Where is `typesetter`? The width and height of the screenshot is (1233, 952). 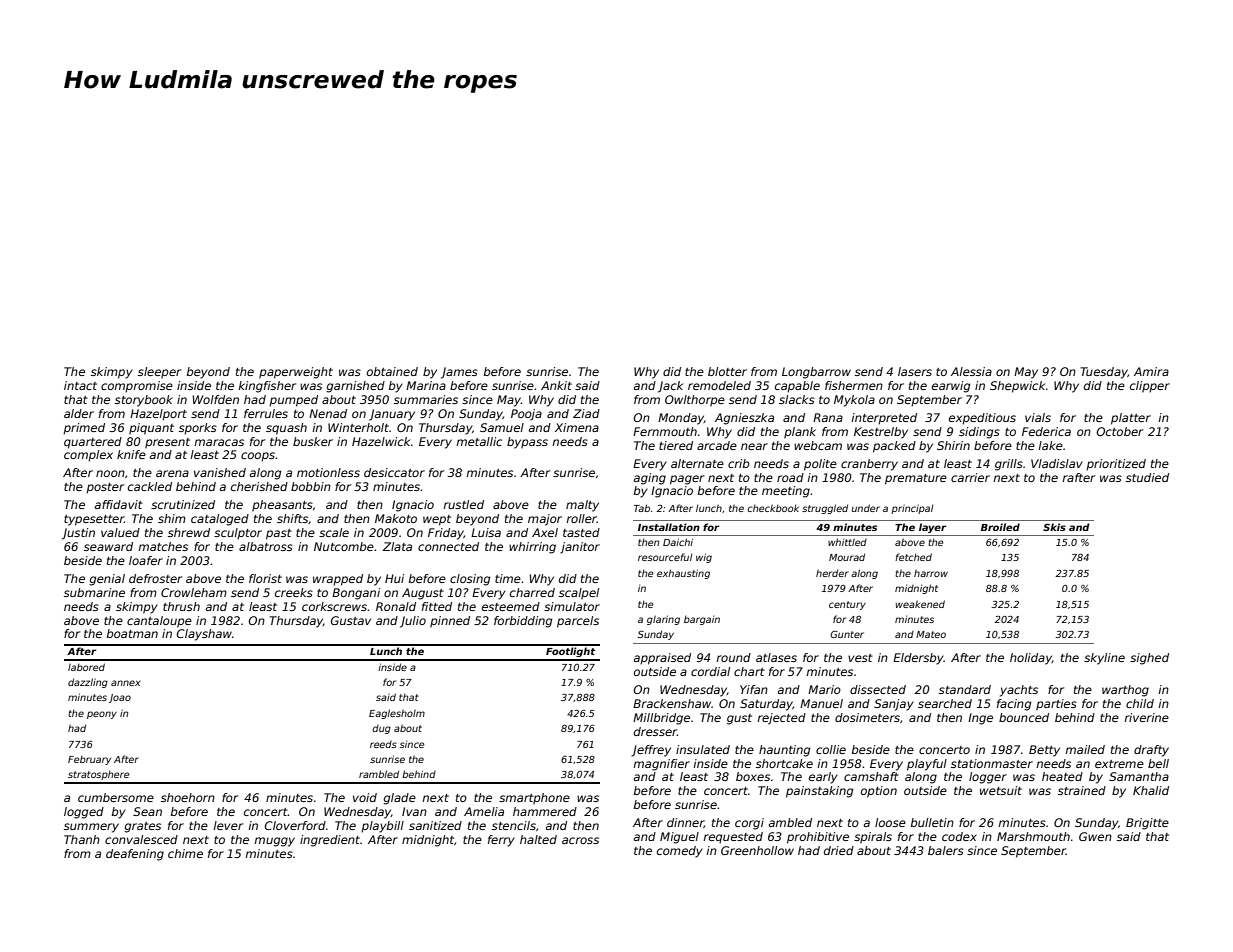 typesetter is located at coordinates (94, 520).
